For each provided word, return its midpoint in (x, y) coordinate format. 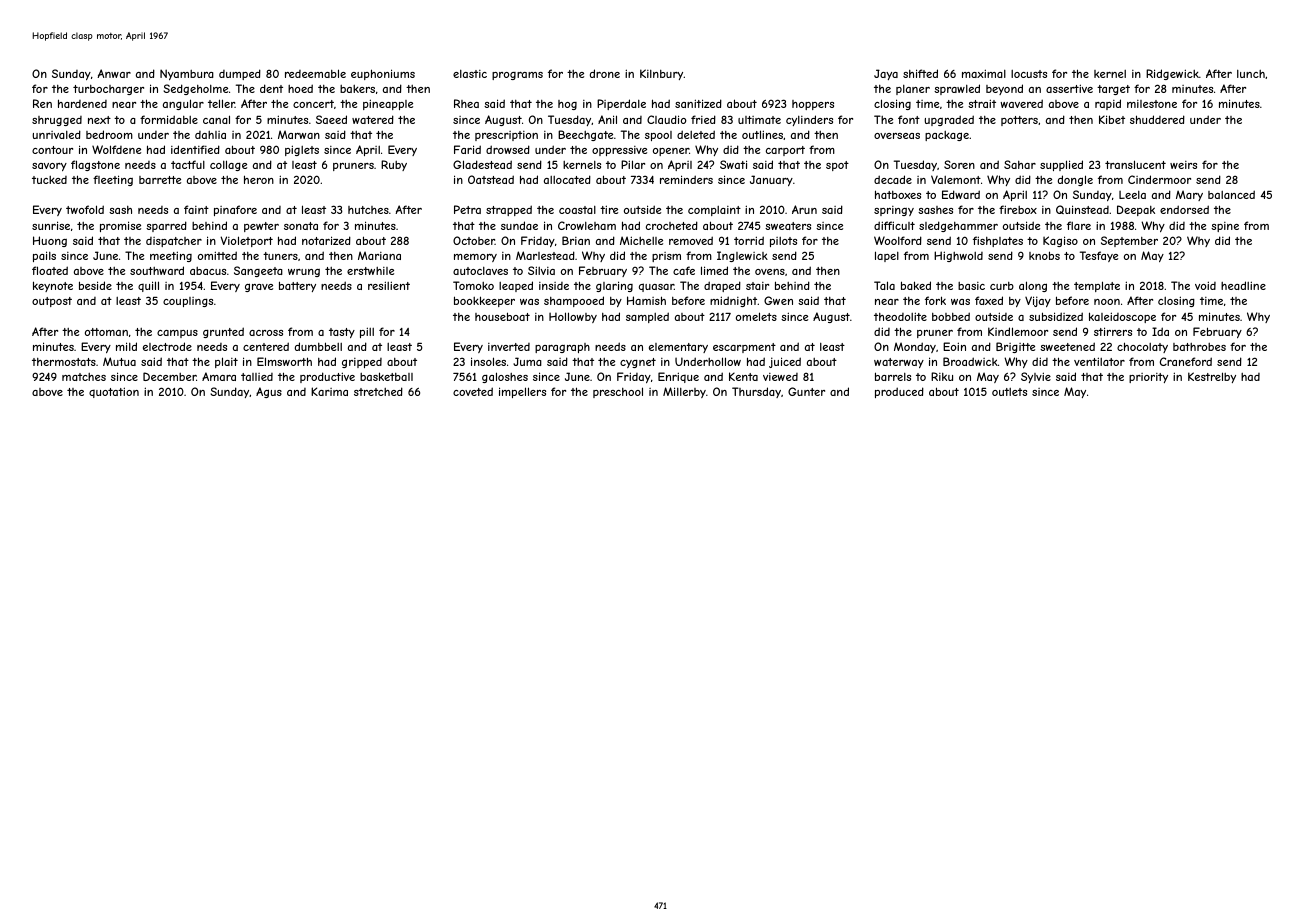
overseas (897, 136)
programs (517, 76)
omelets (756, 316)
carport (785, 151)
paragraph (562, 348)
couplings (188, 302)
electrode (167, 346)
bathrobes (1199, 347)
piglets (302, 150)
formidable (169, 119)
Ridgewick (1172, 74)
